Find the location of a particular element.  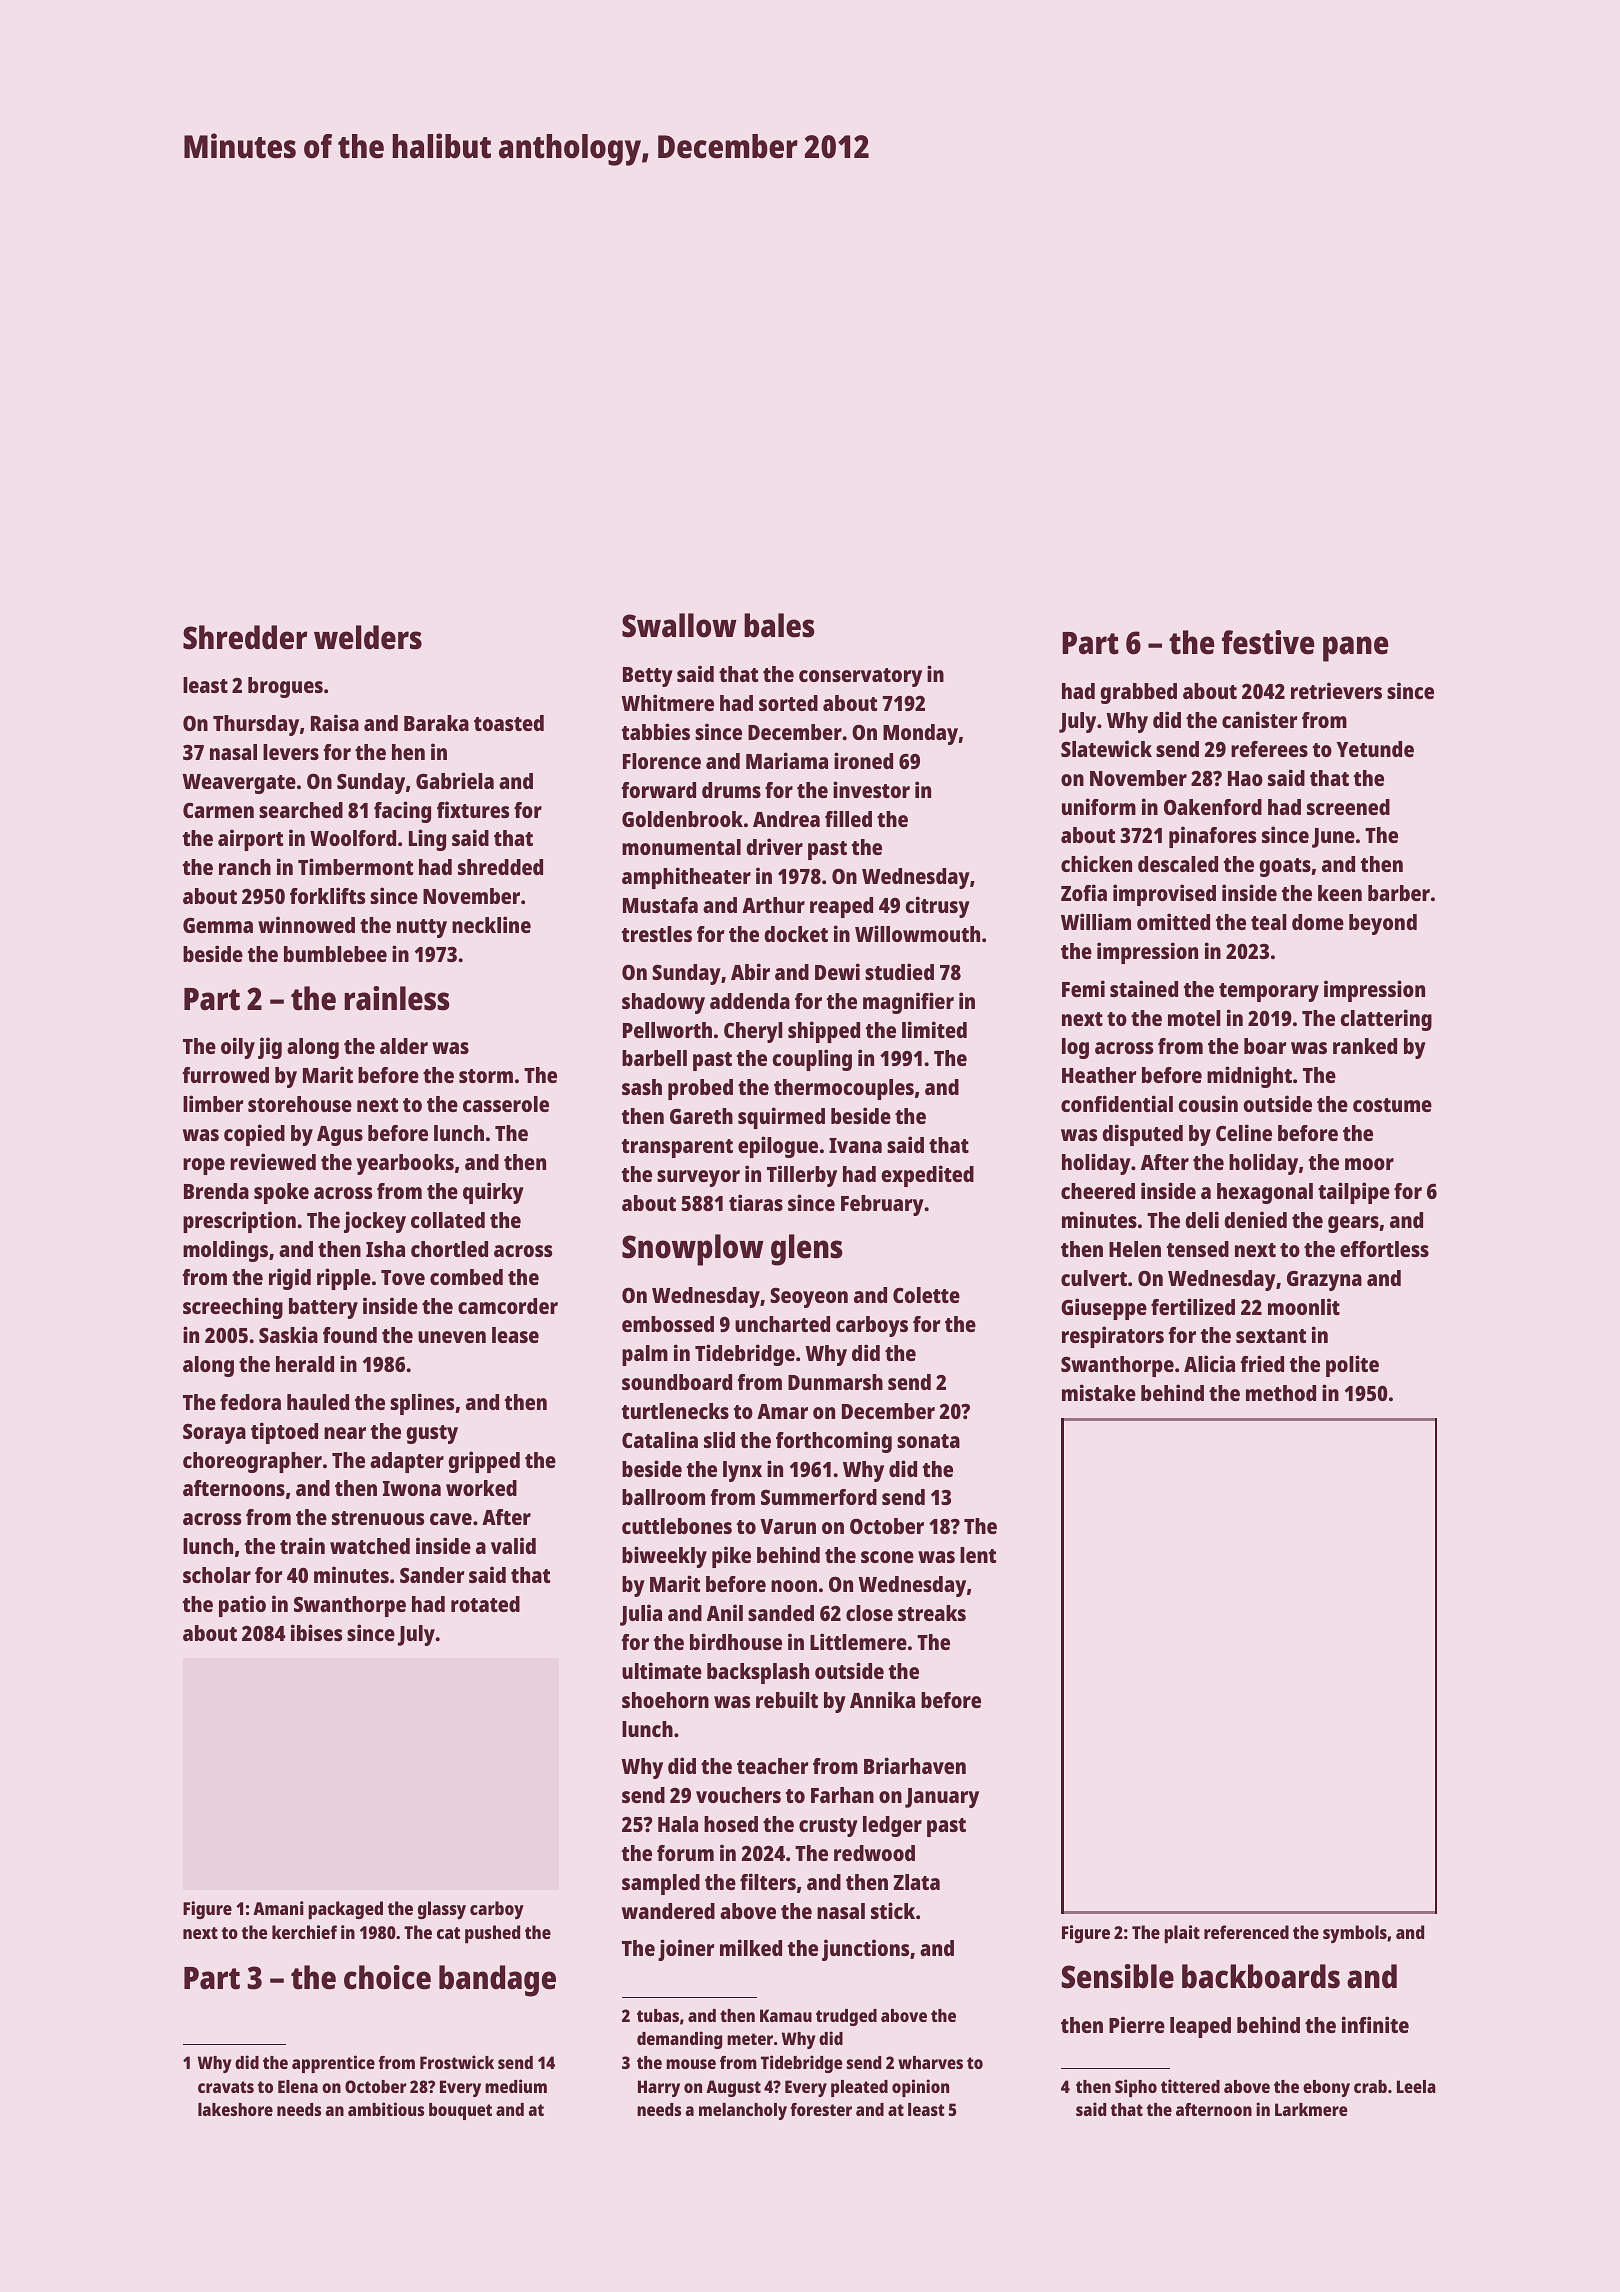

dome is located at coordinates (1318, 922).
